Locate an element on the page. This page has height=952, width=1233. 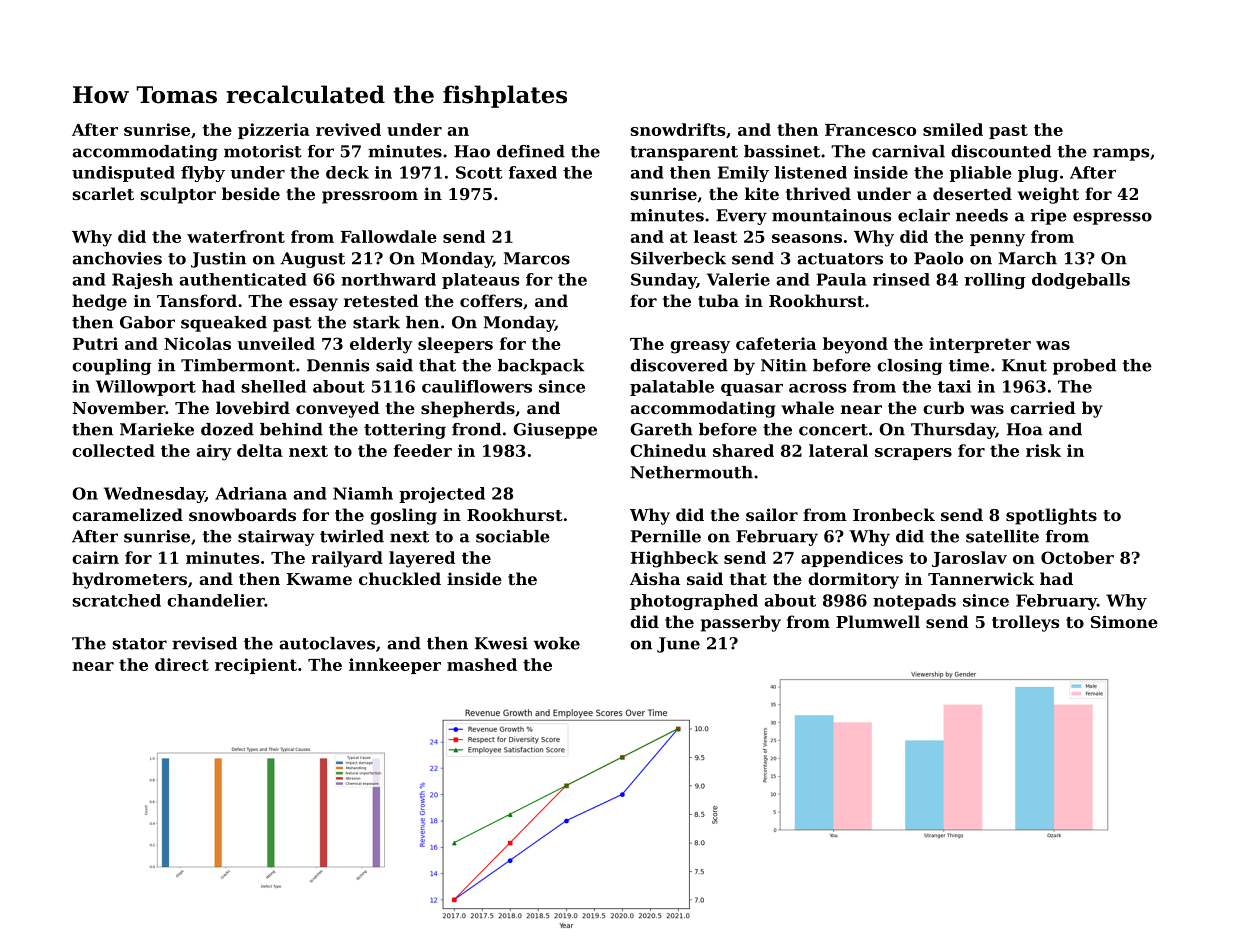
plateaus is located at coordinates (480, 281).
